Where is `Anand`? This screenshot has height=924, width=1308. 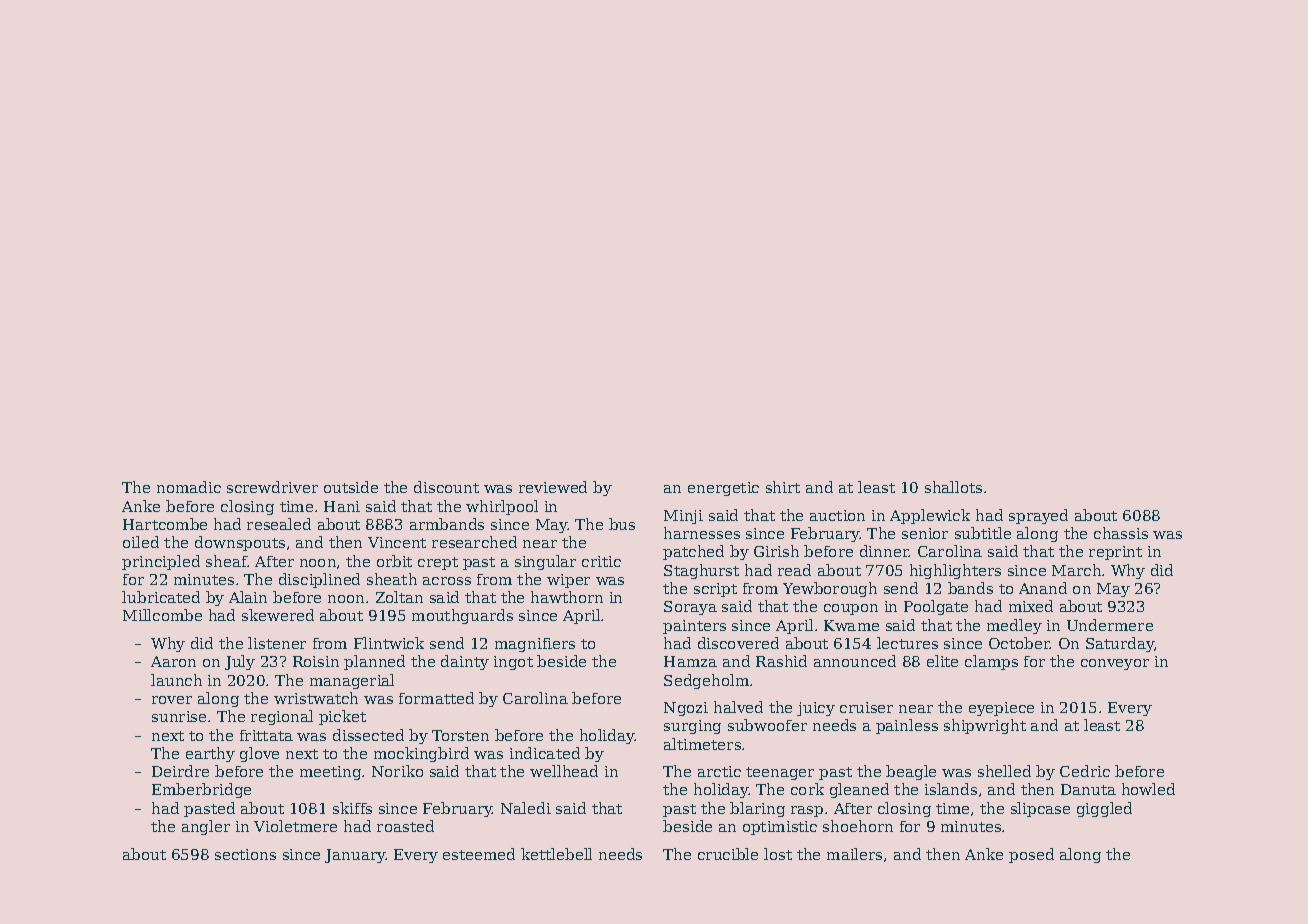
Anand is located at coordinates (1043, 588).
